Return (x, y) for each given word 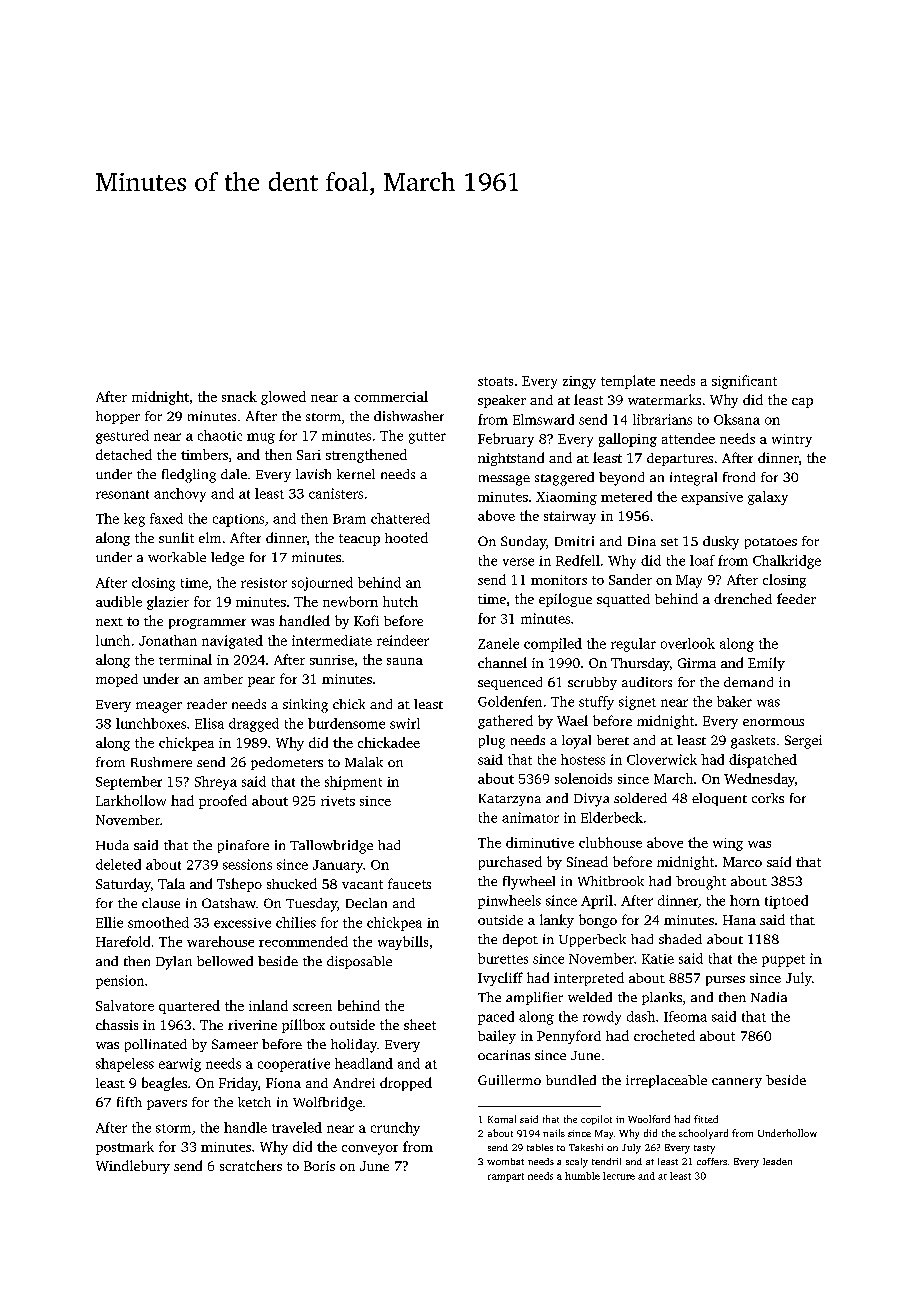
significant (744, 382)
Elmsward (543, 419)
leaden (777, 1161)
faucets (409, 883)
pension (120, 982)
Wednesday (759, 780)
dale (234, 474)
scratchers (251, 1165)
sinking (305, 706)
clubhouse (610, 842)
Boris (319, 1166)
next (109, 622)
